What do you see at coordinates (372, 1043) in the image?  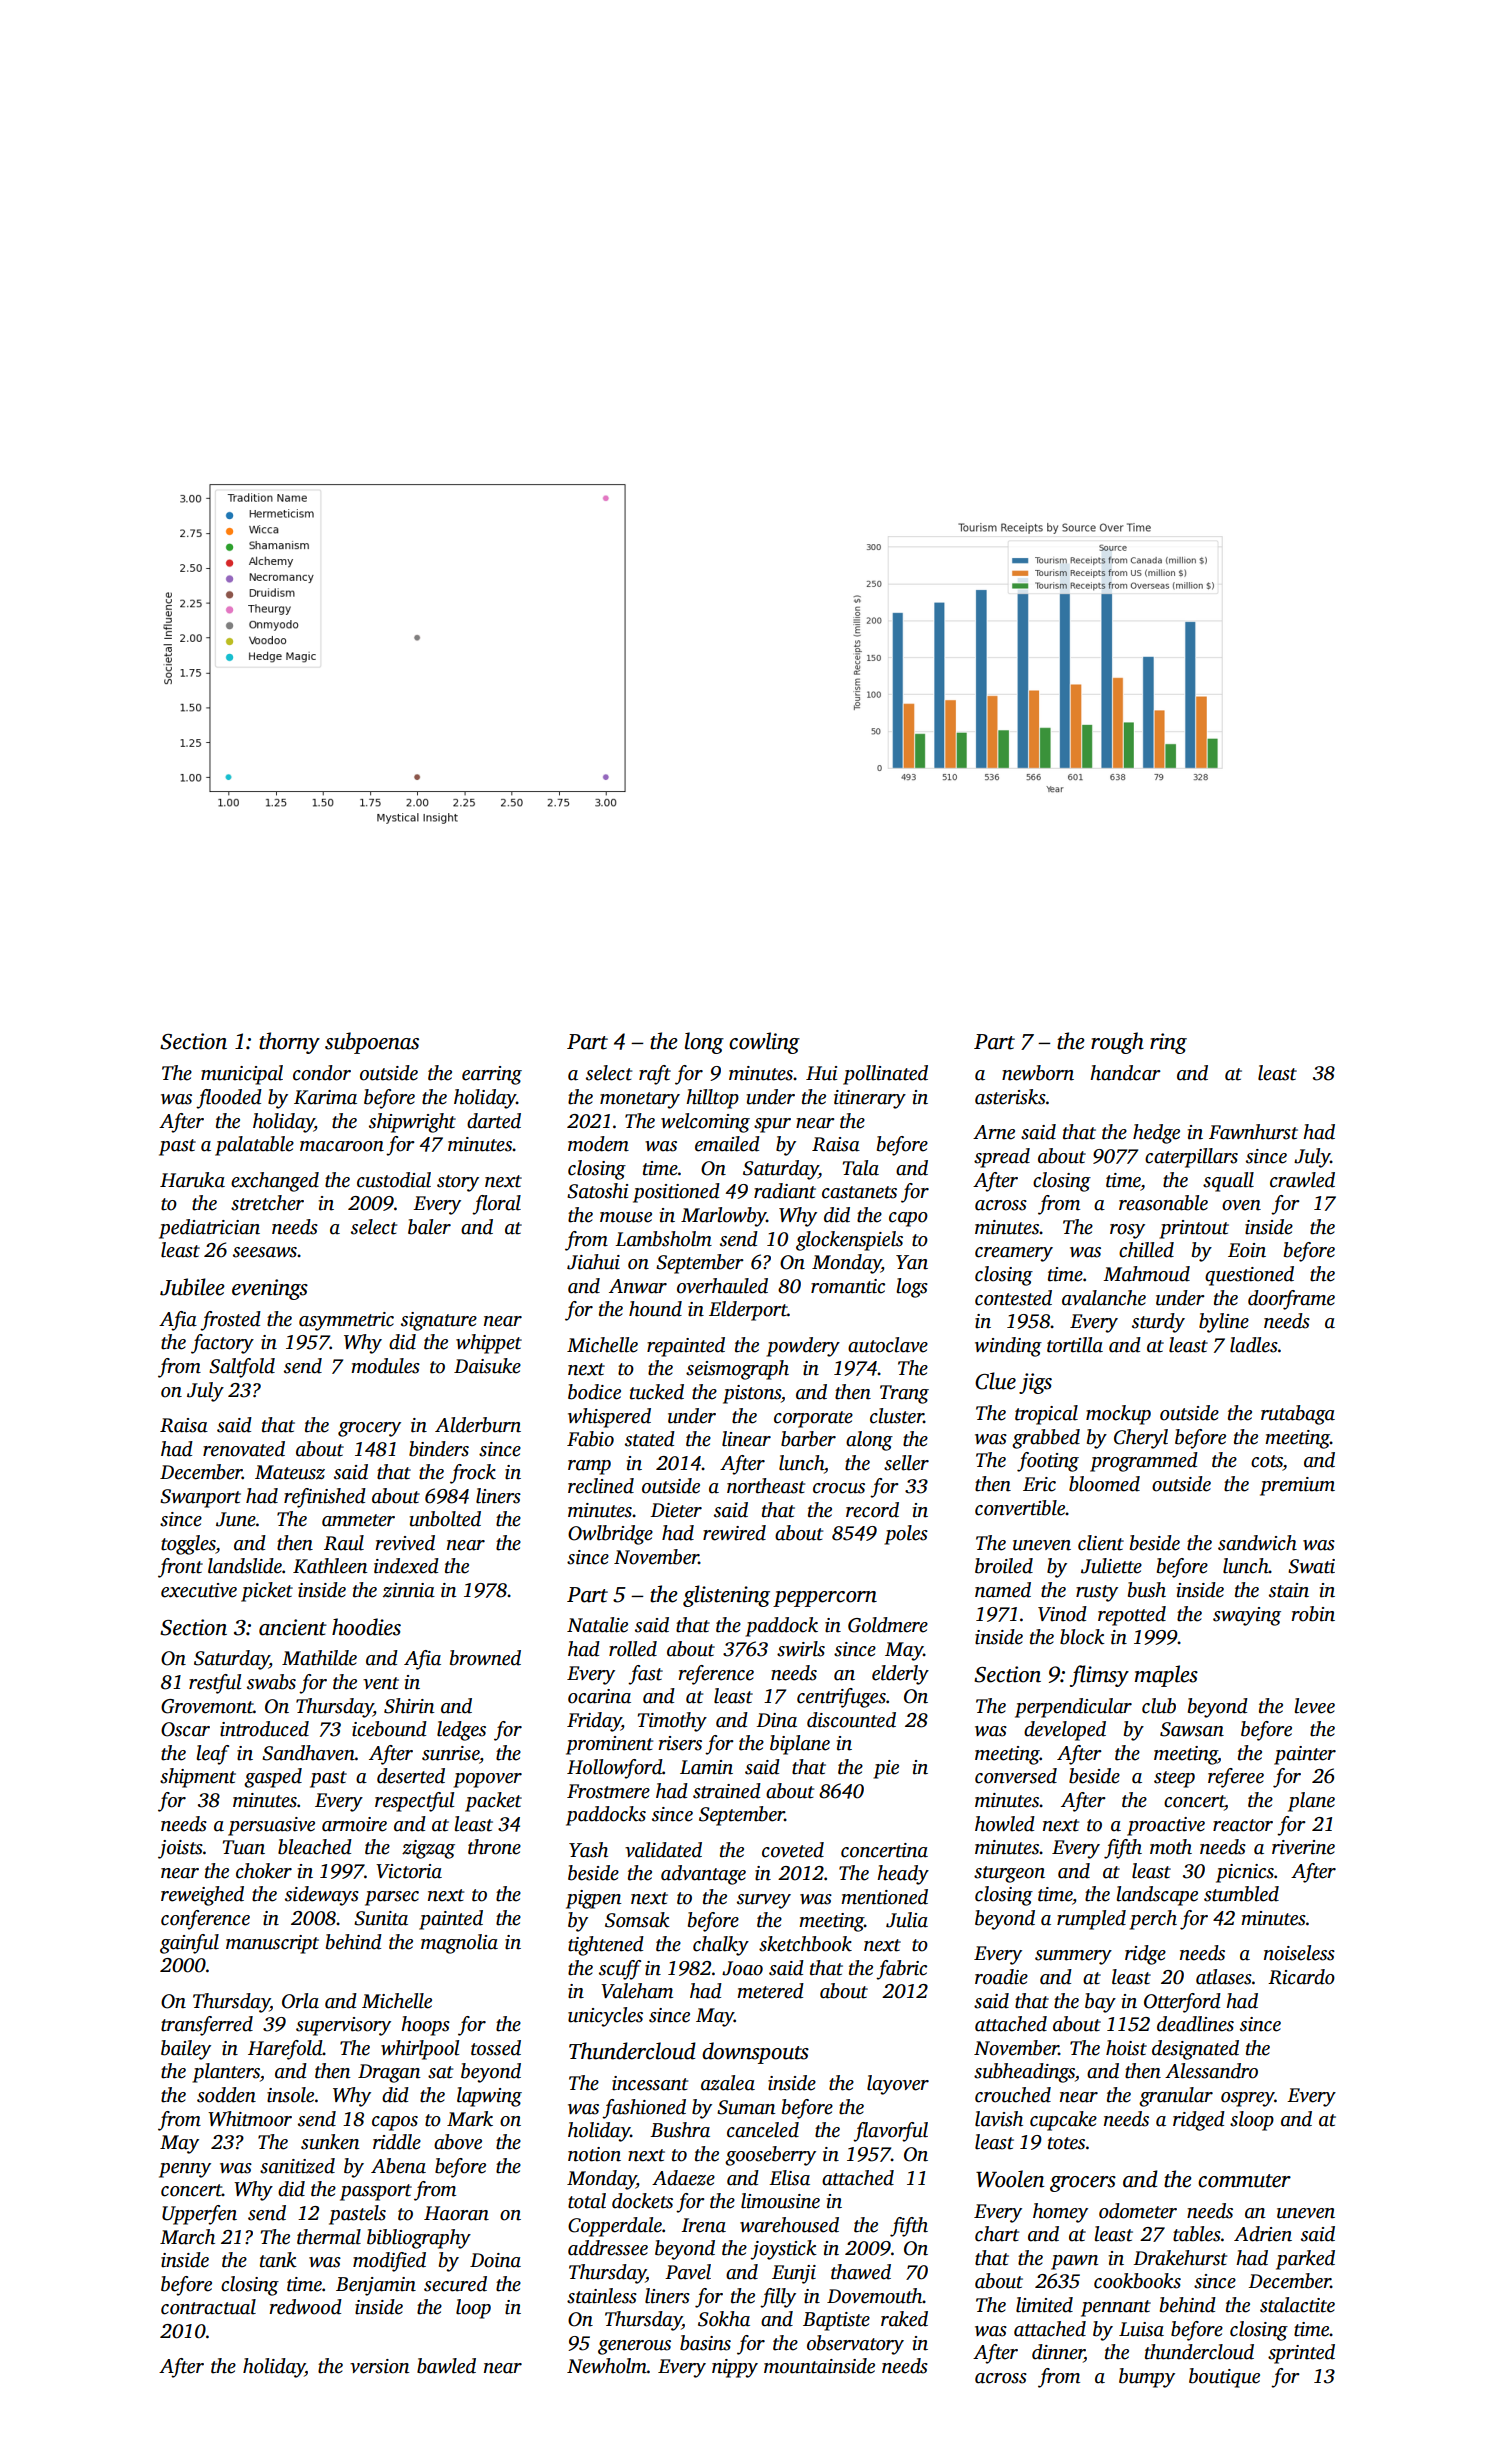 I see `subpoenas` at bounding box center [372, 1043].
